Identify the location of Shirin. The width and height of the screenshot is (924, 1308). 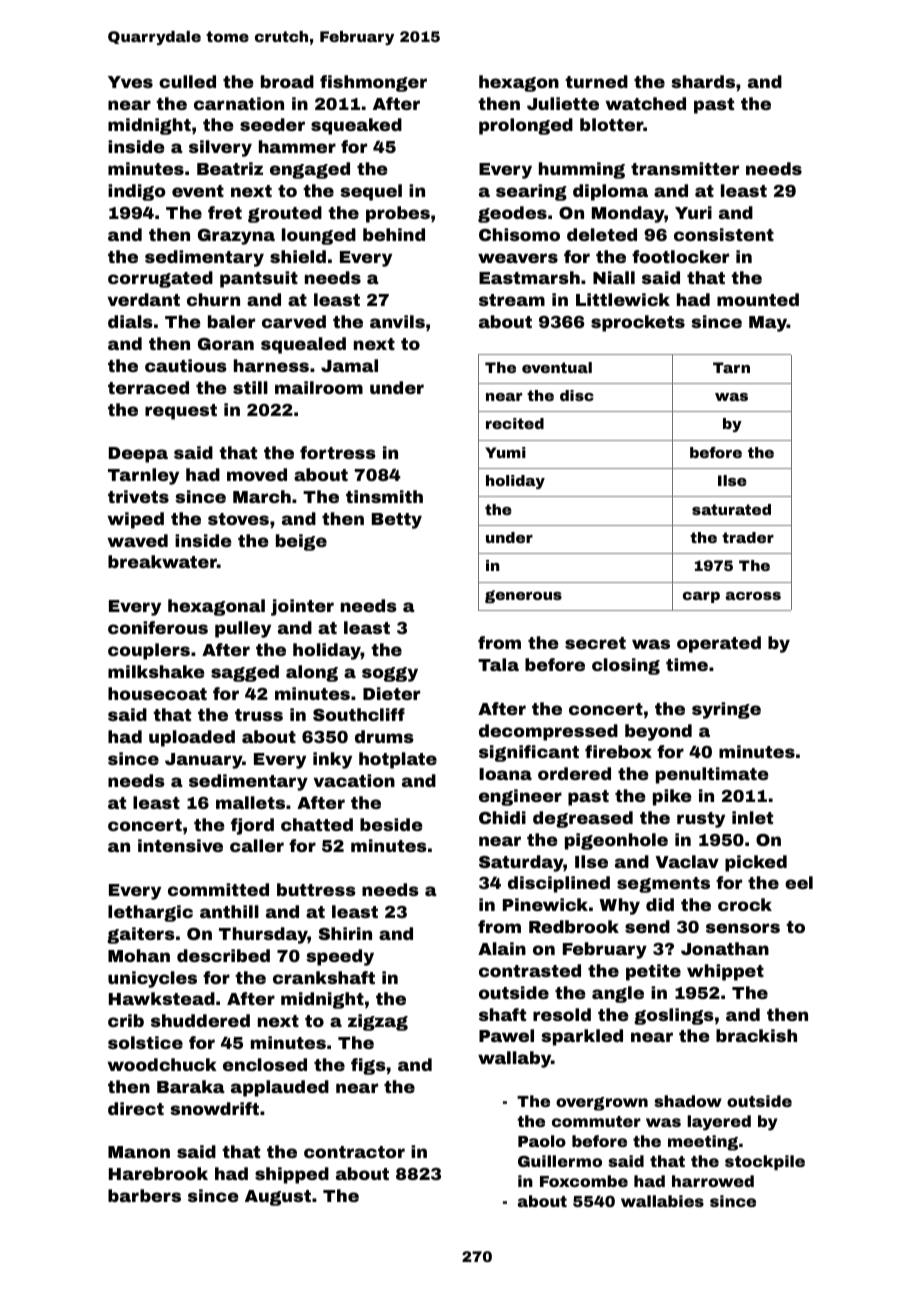
(345, 933).
